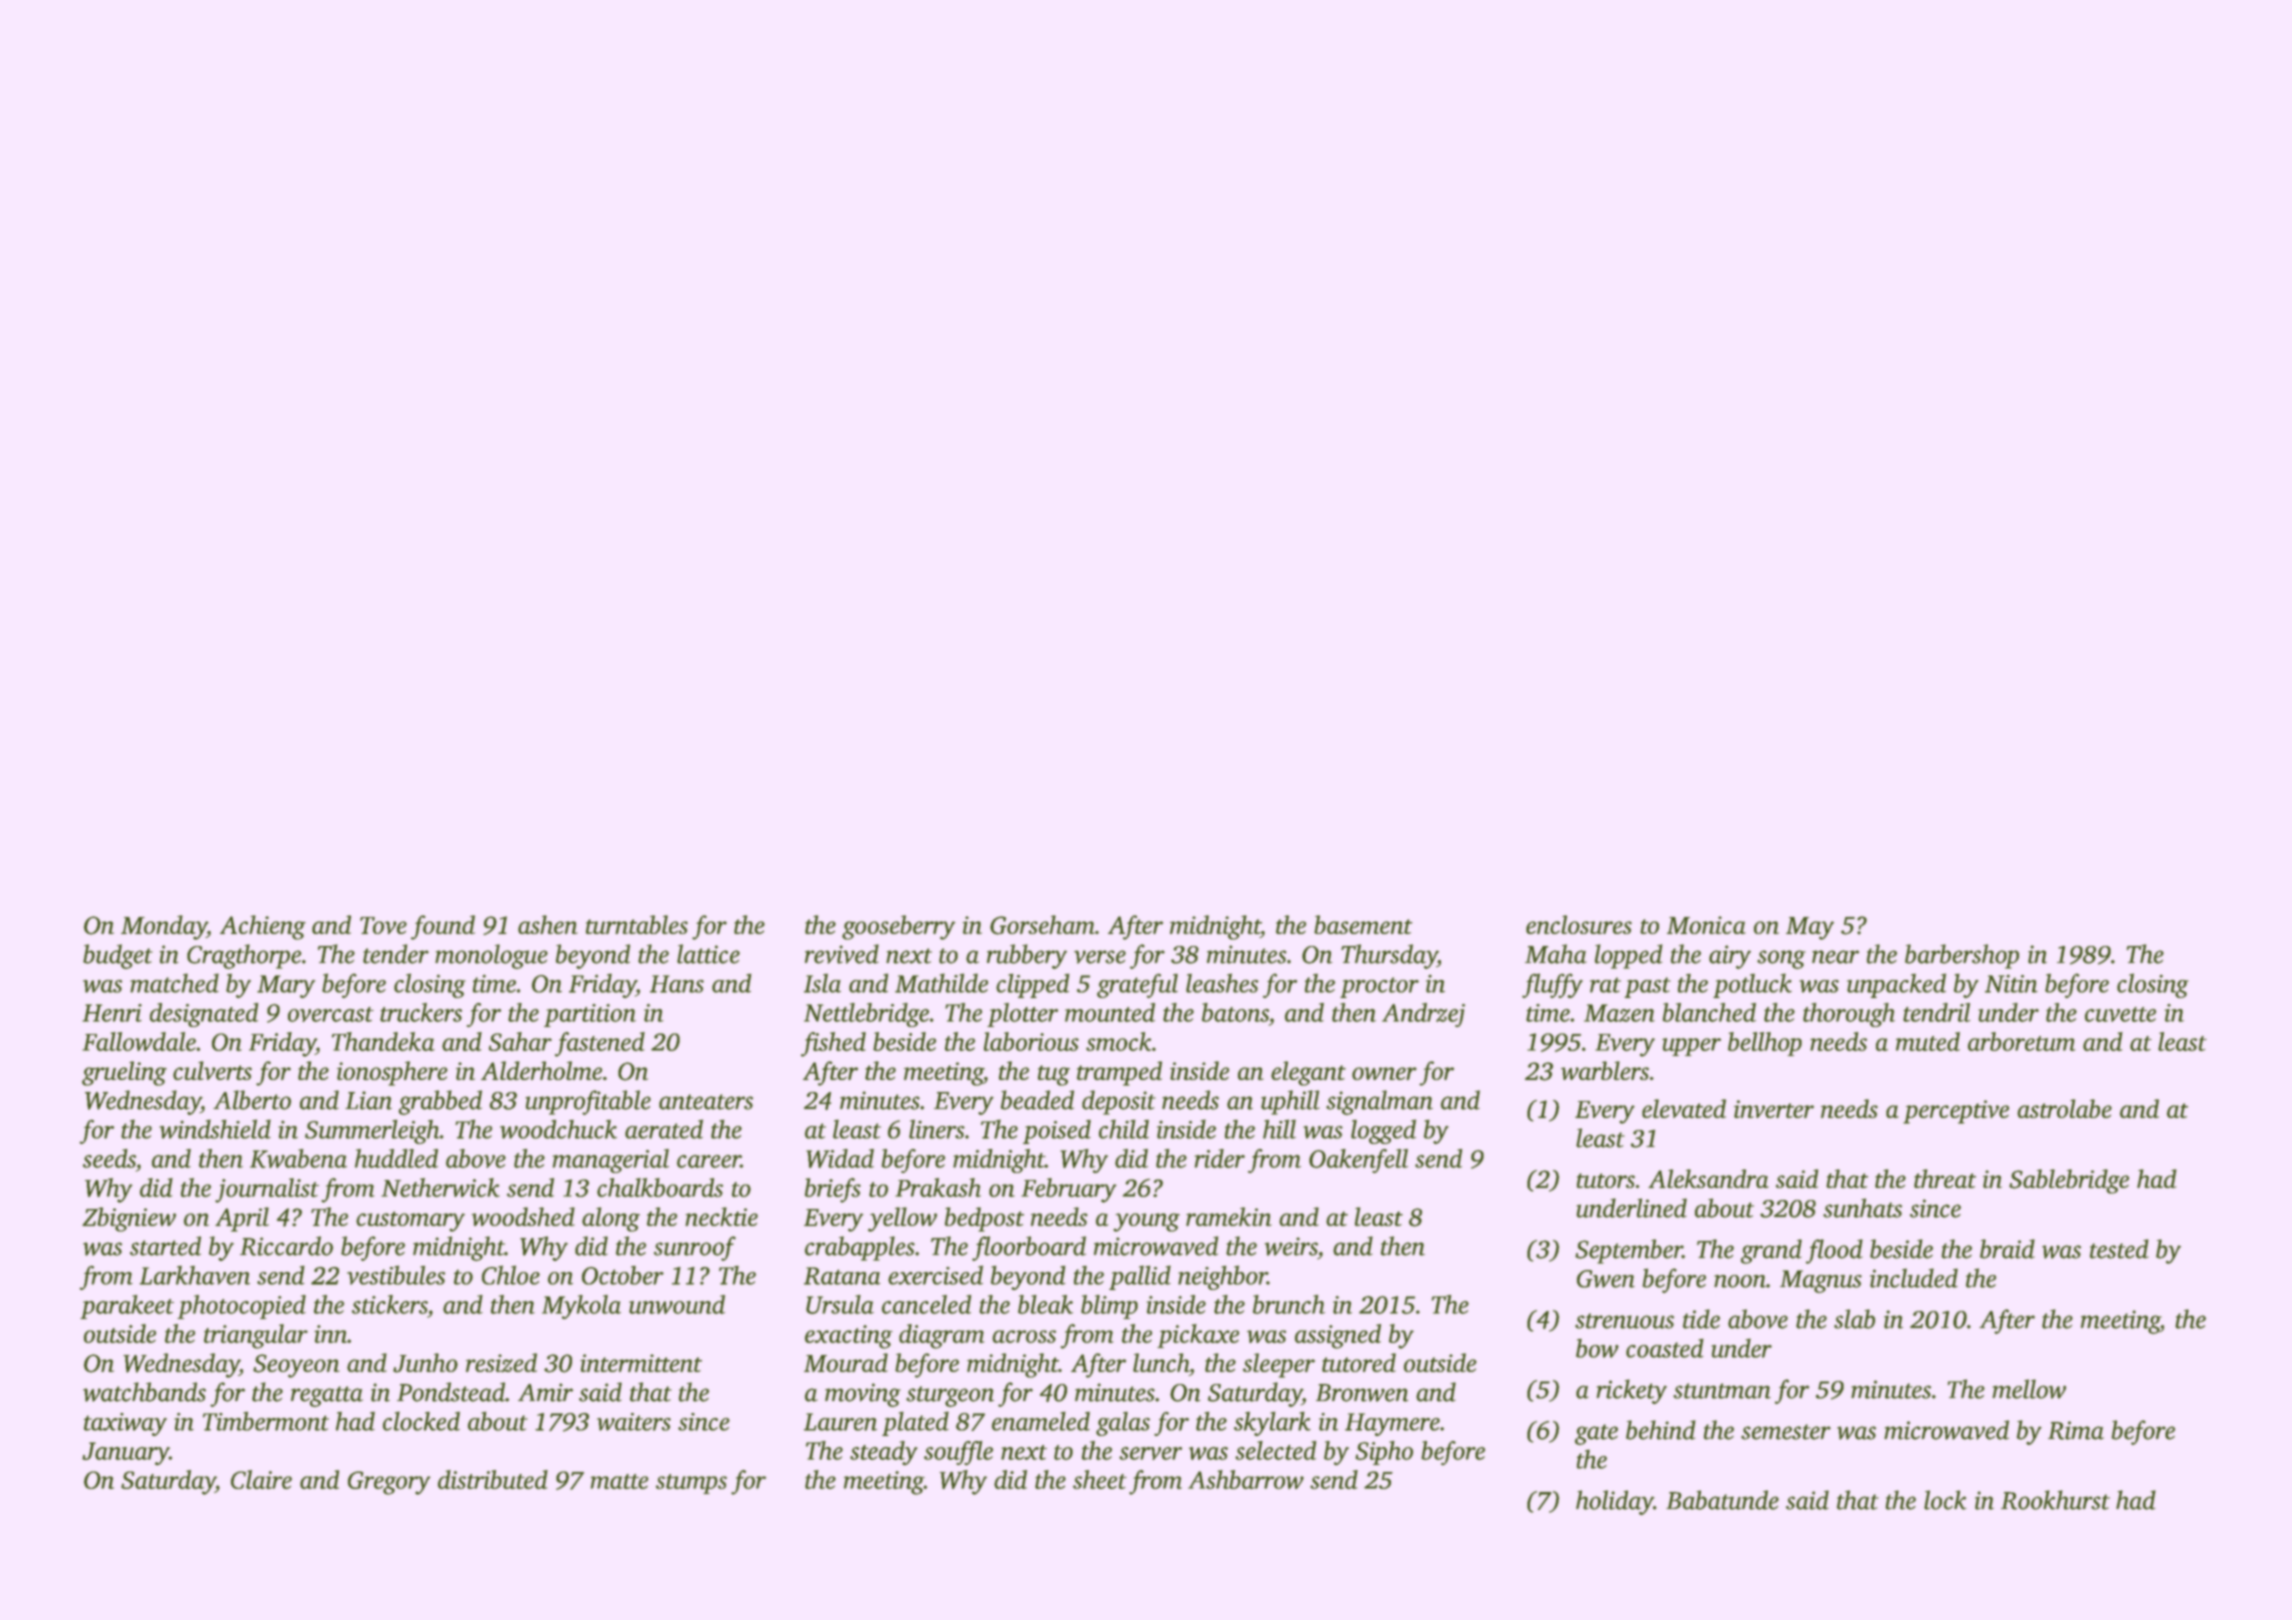 The image size is (2292, 1620). Describe the element at coordinates (440, 1102) in the screenshot. I see `grabbed` at that location.
